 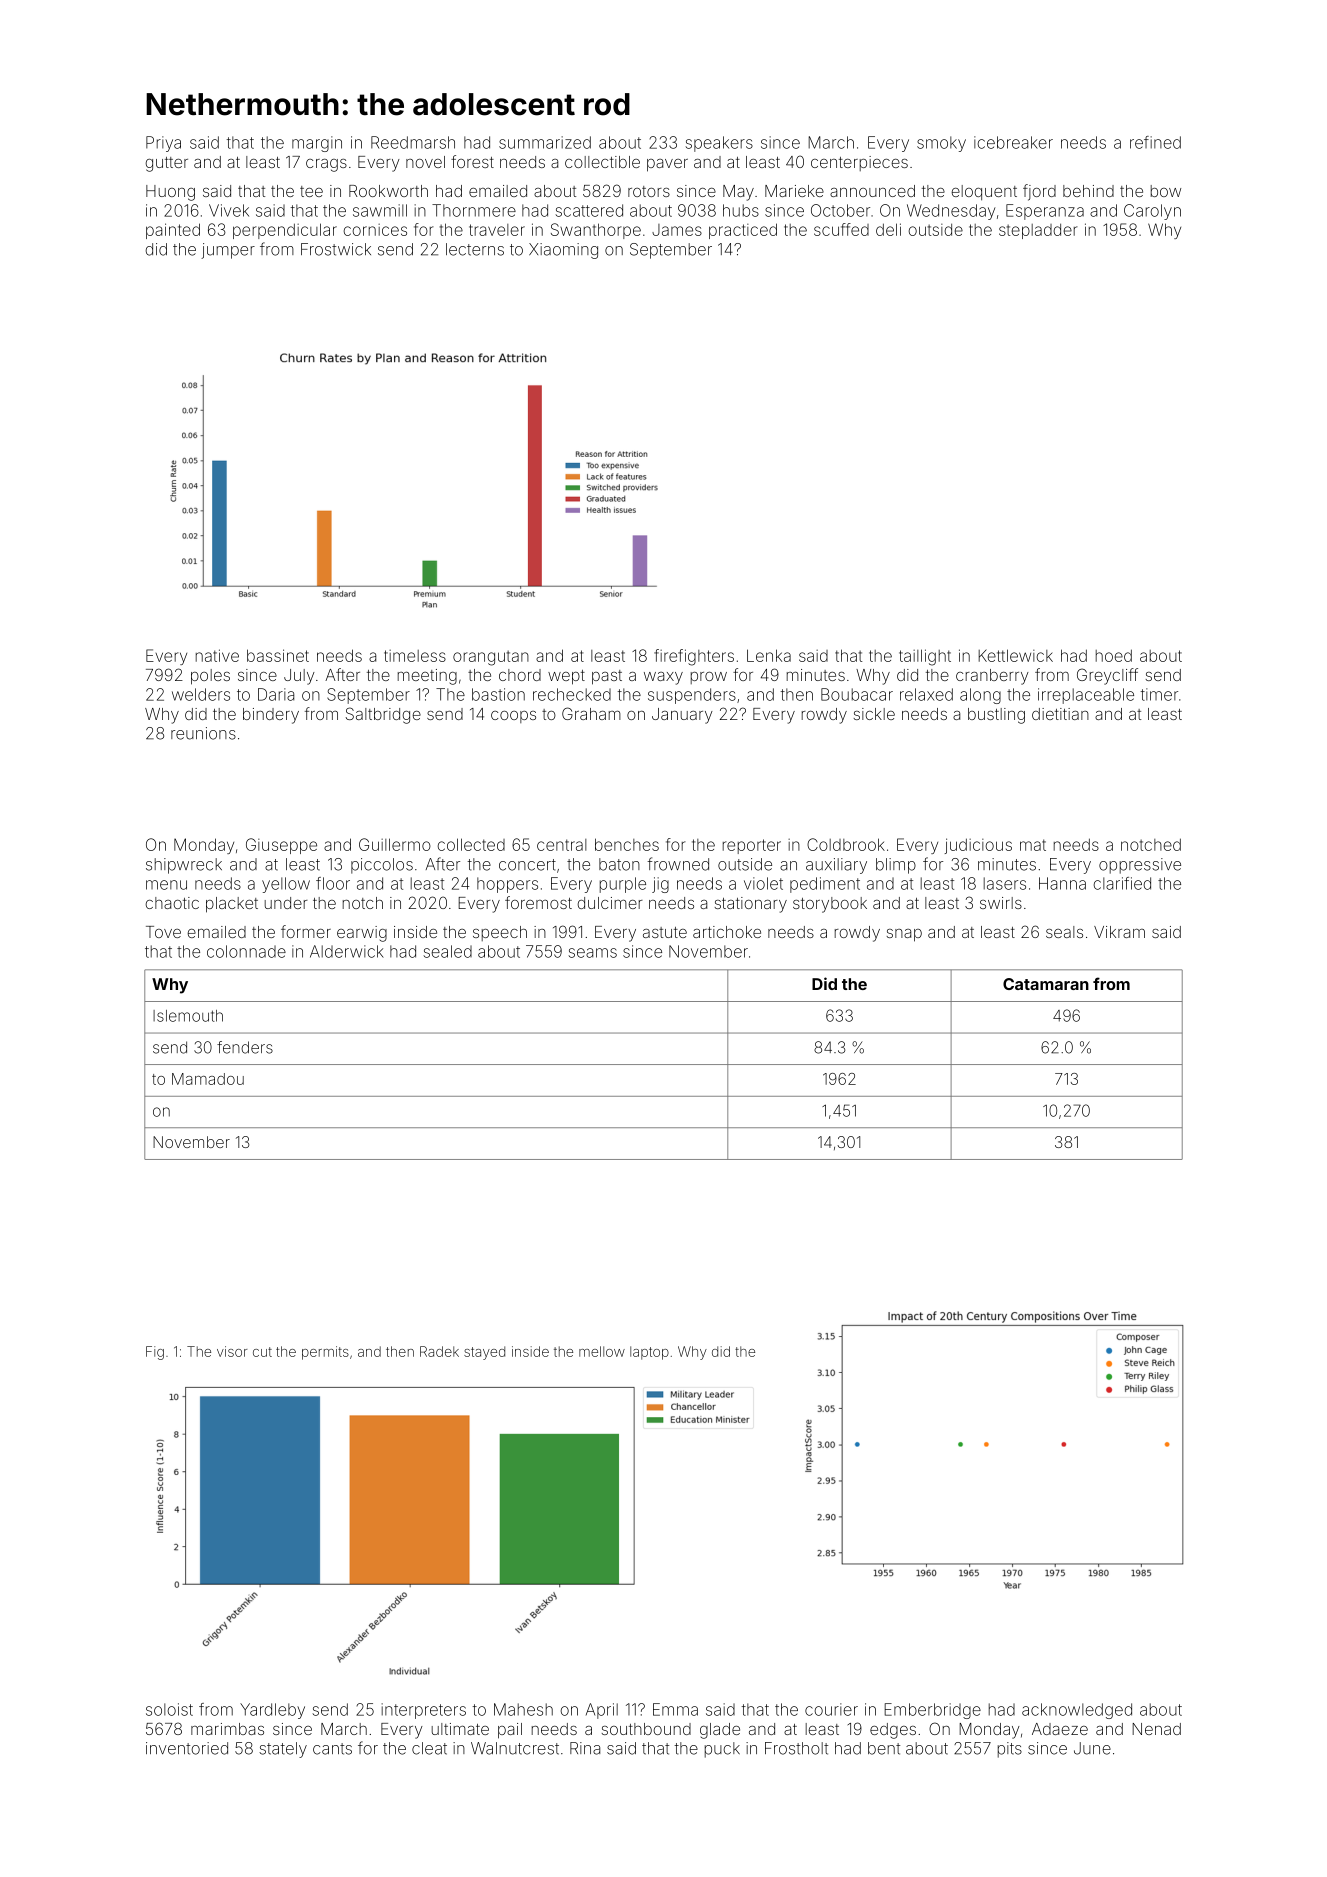 What do you see at coordinates (278, 655) in the image?
I see `bassinet` at bounding box center [278, 655].
